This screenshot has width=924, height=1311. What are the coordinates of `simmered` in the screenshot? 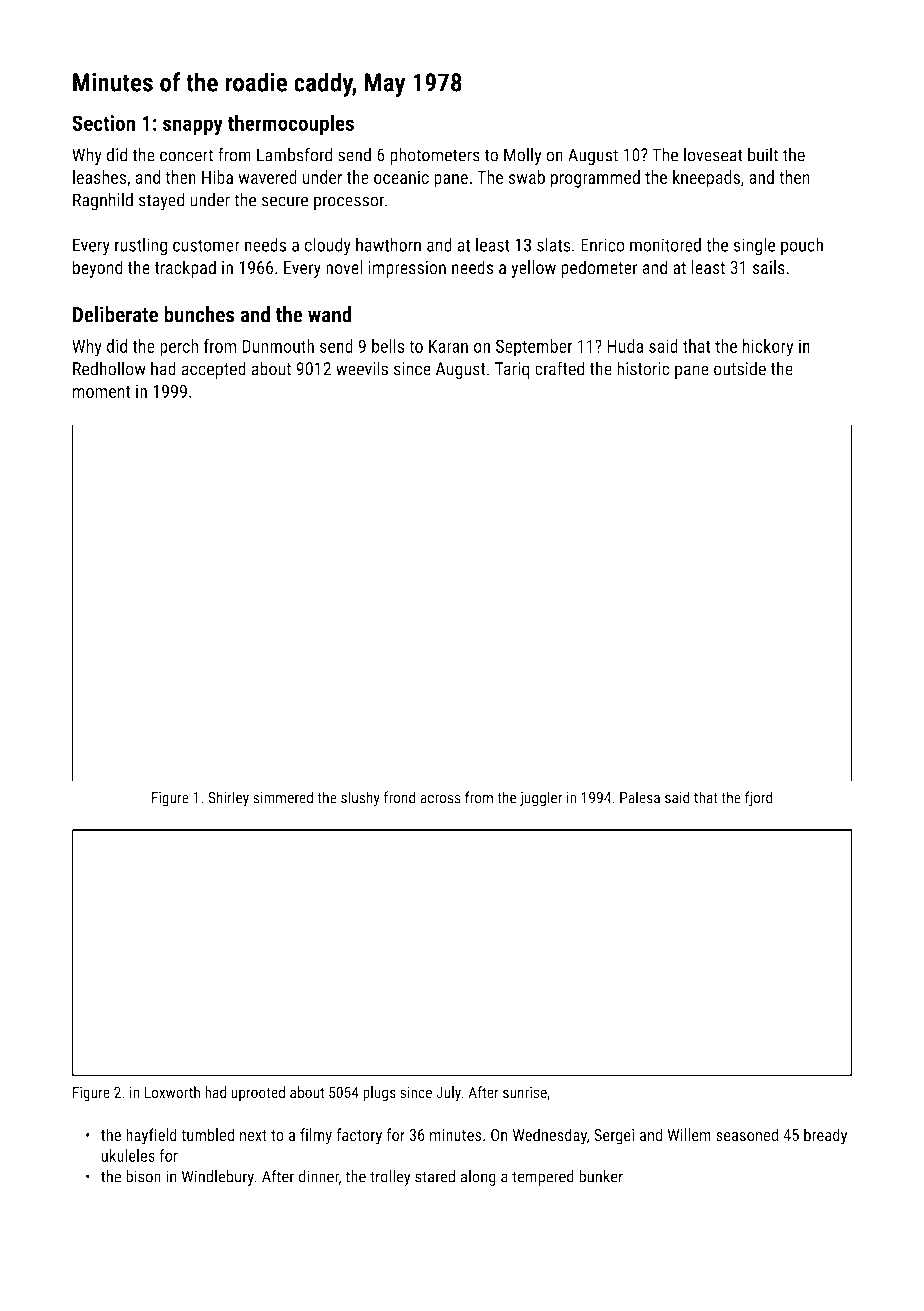 It's located at (283, 797).
